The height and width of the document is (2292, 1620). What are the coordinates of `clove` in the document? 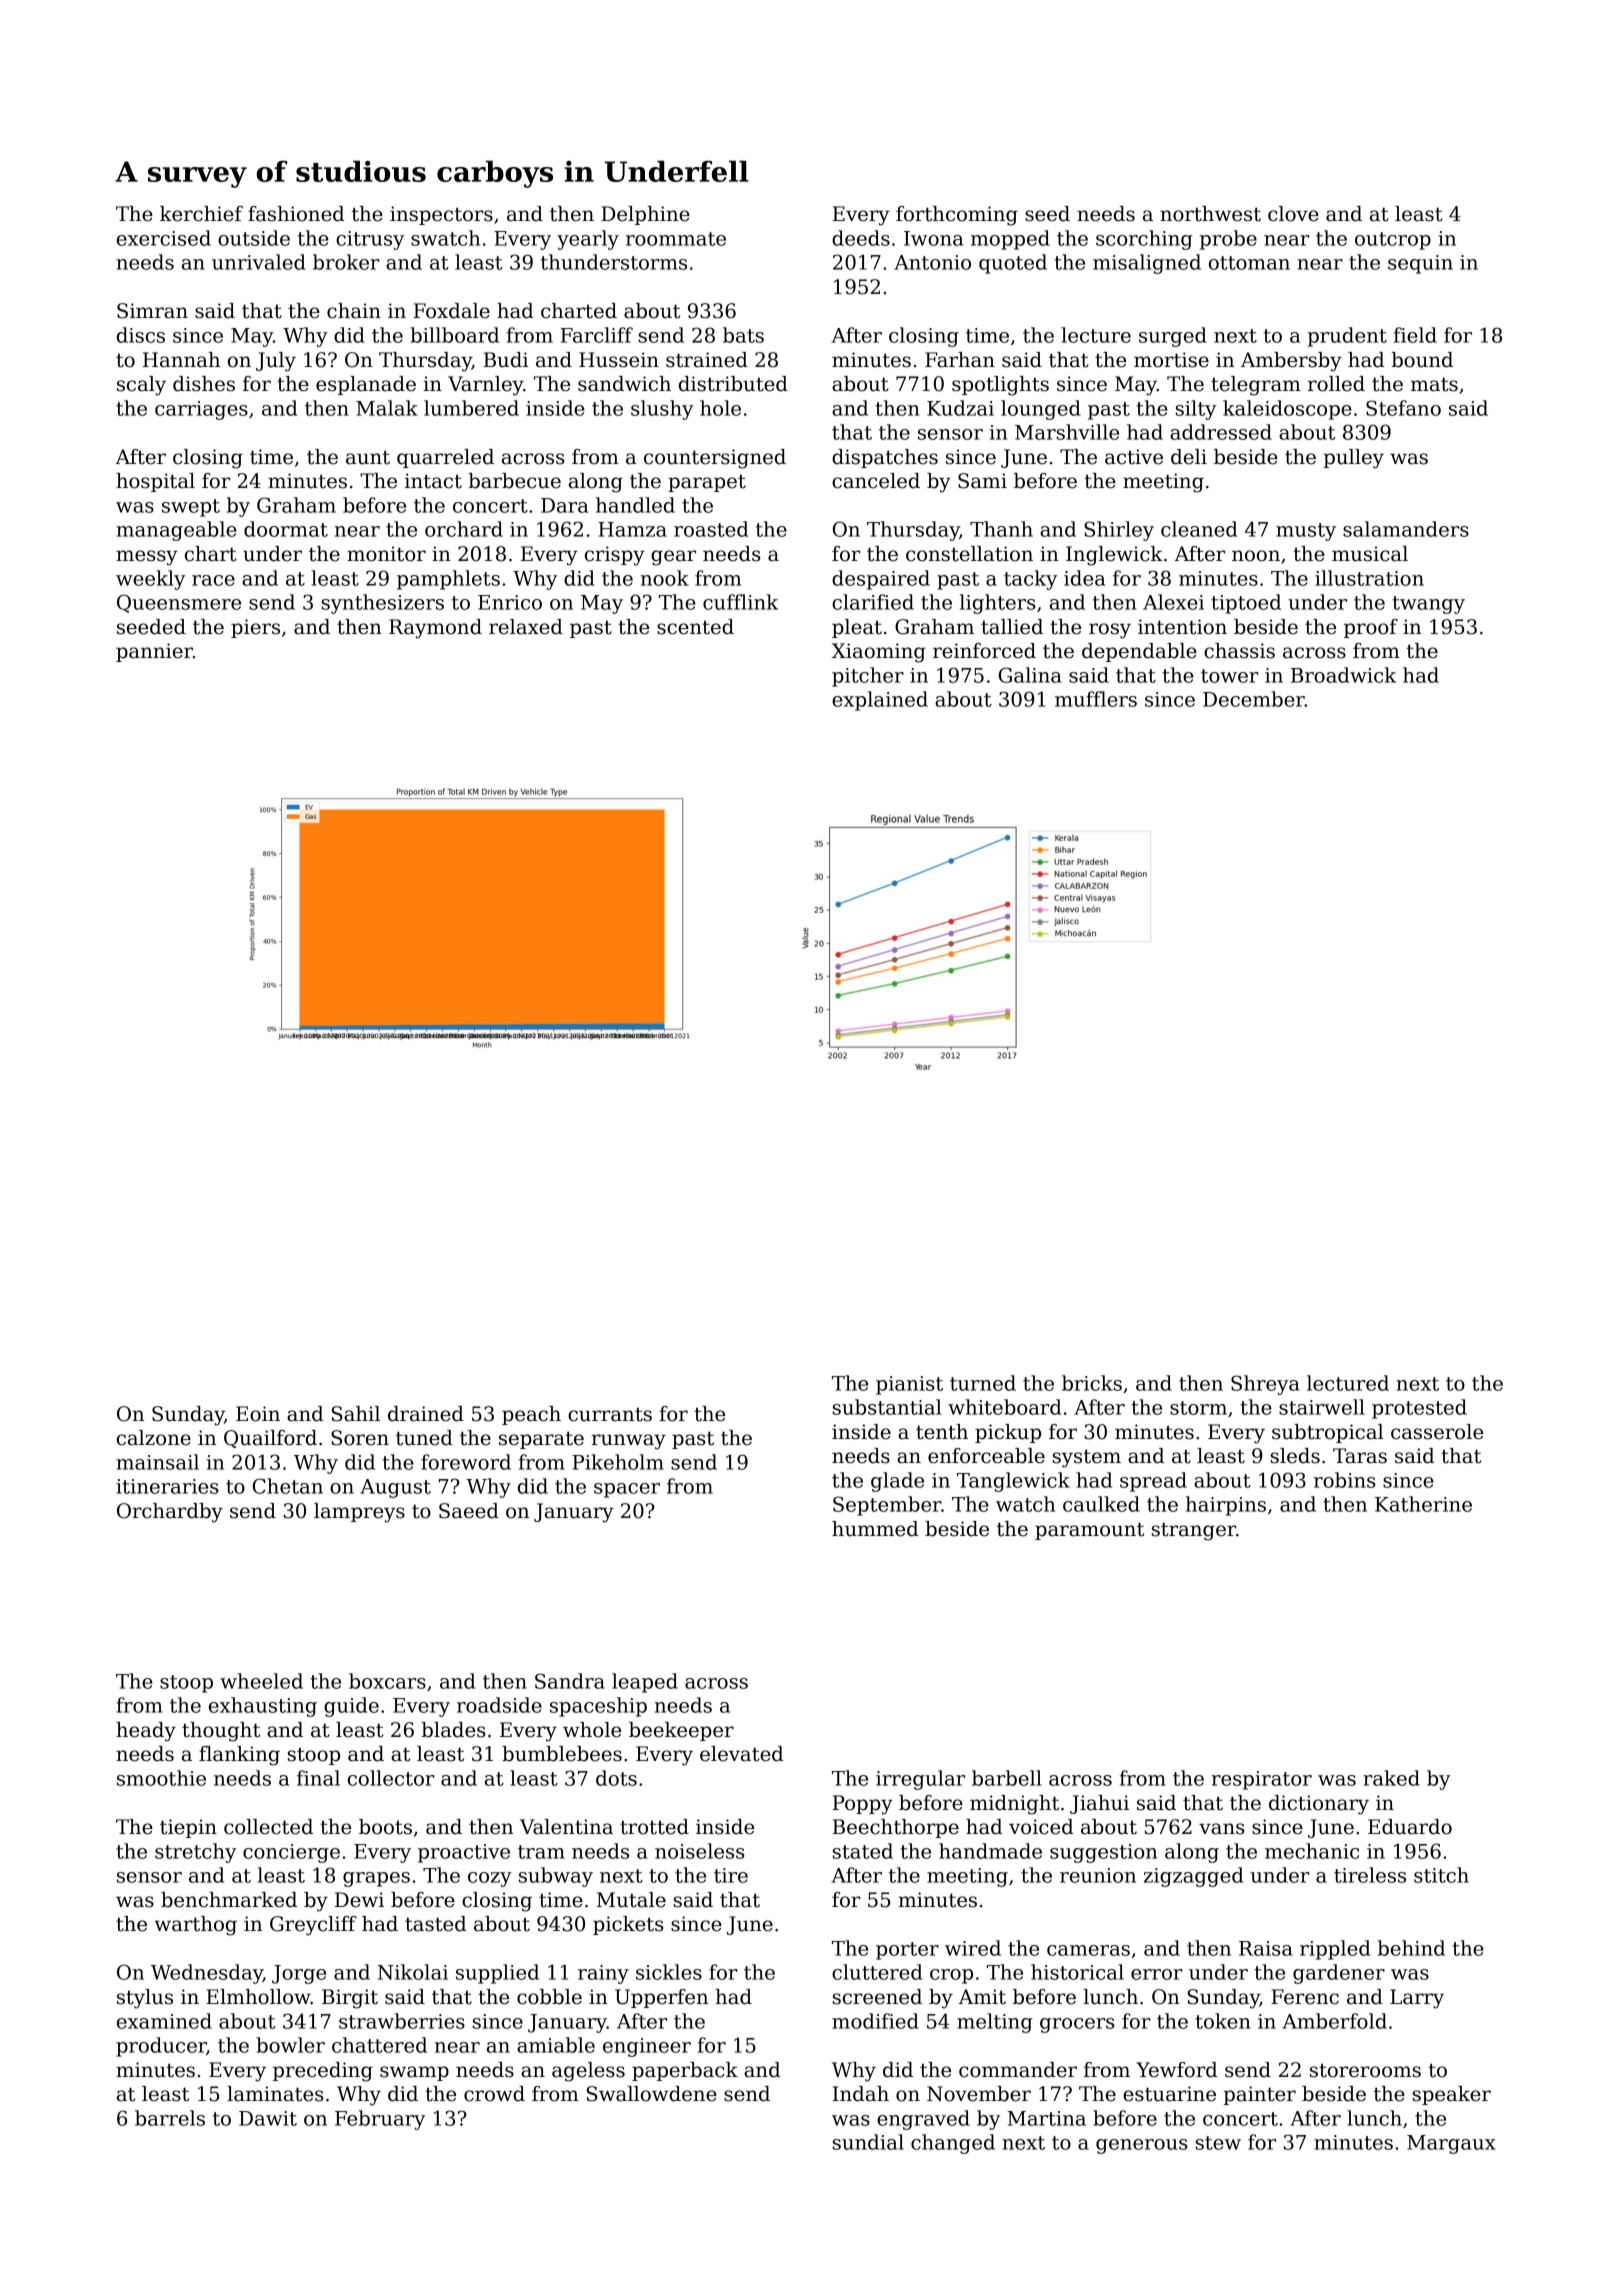 It's located at (1293, 214).
